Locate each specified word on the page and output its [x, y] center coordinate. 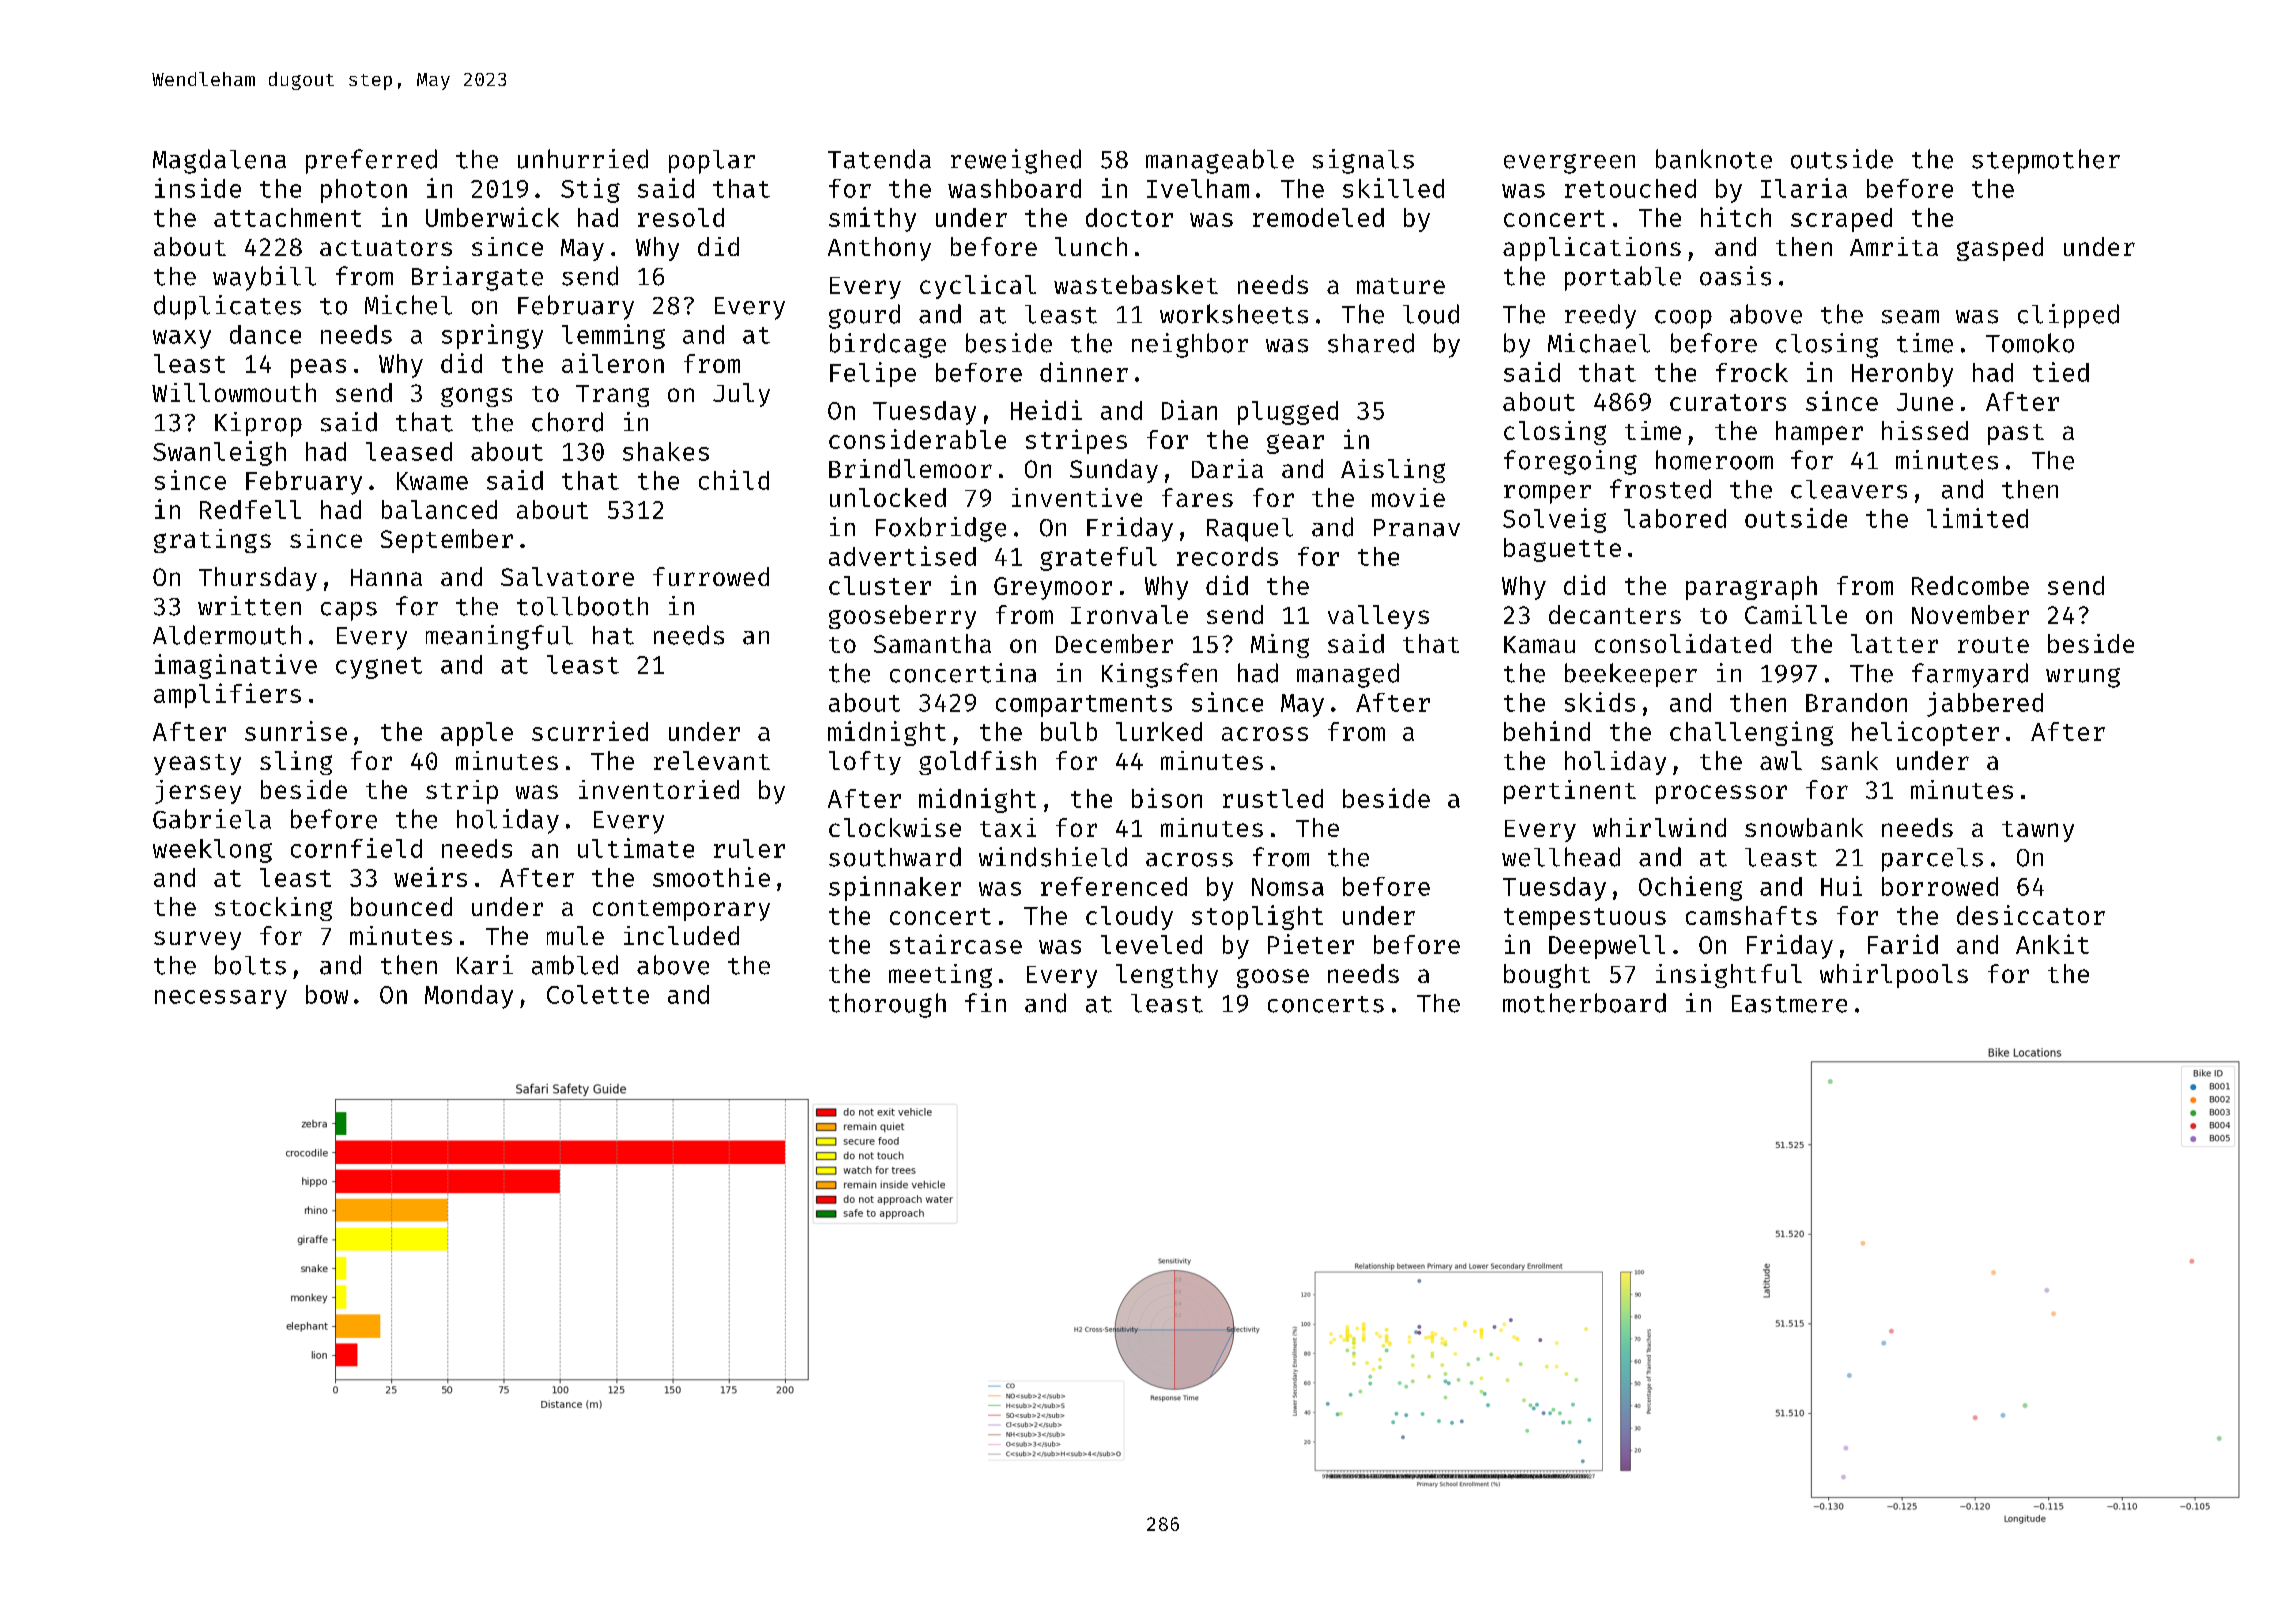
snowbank [1804, 827]
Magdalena [219, 161]
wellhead [1561, 857]
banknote [1714, 159]
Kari [485, 965]
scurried [590, 731]
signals [1363, 161]
